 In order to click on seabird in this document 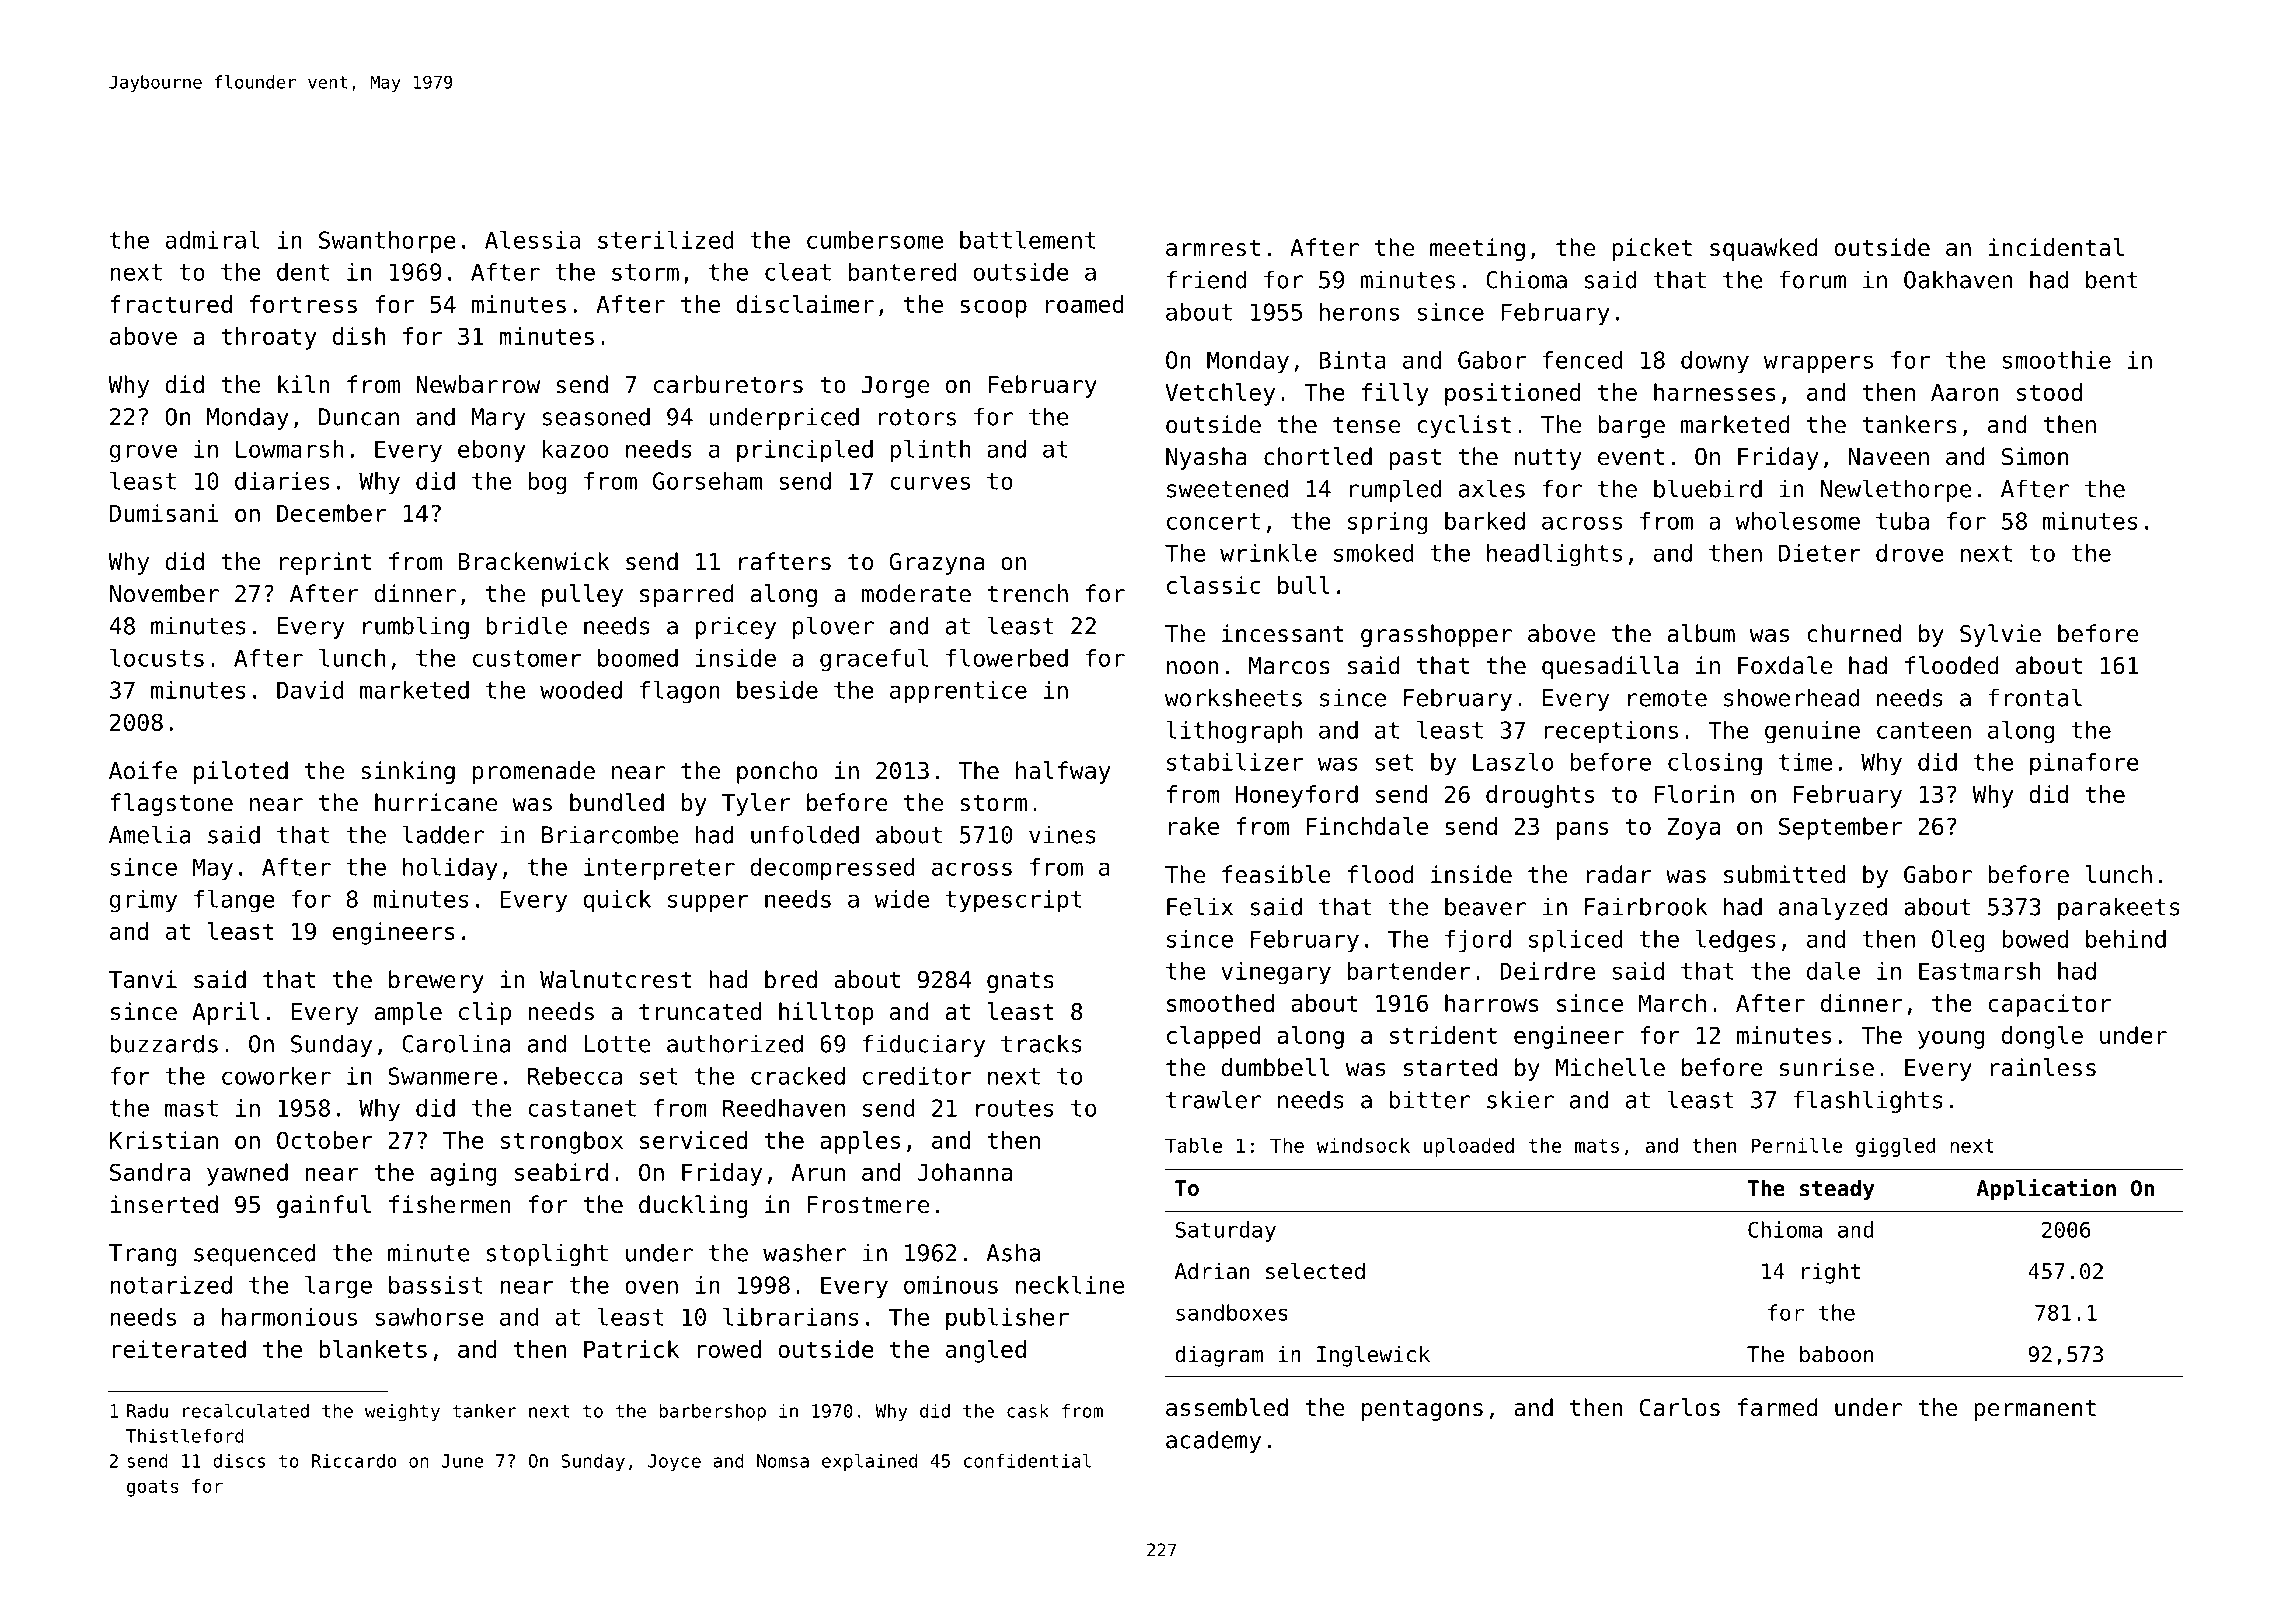, I will do `click(561, 1172)`.
